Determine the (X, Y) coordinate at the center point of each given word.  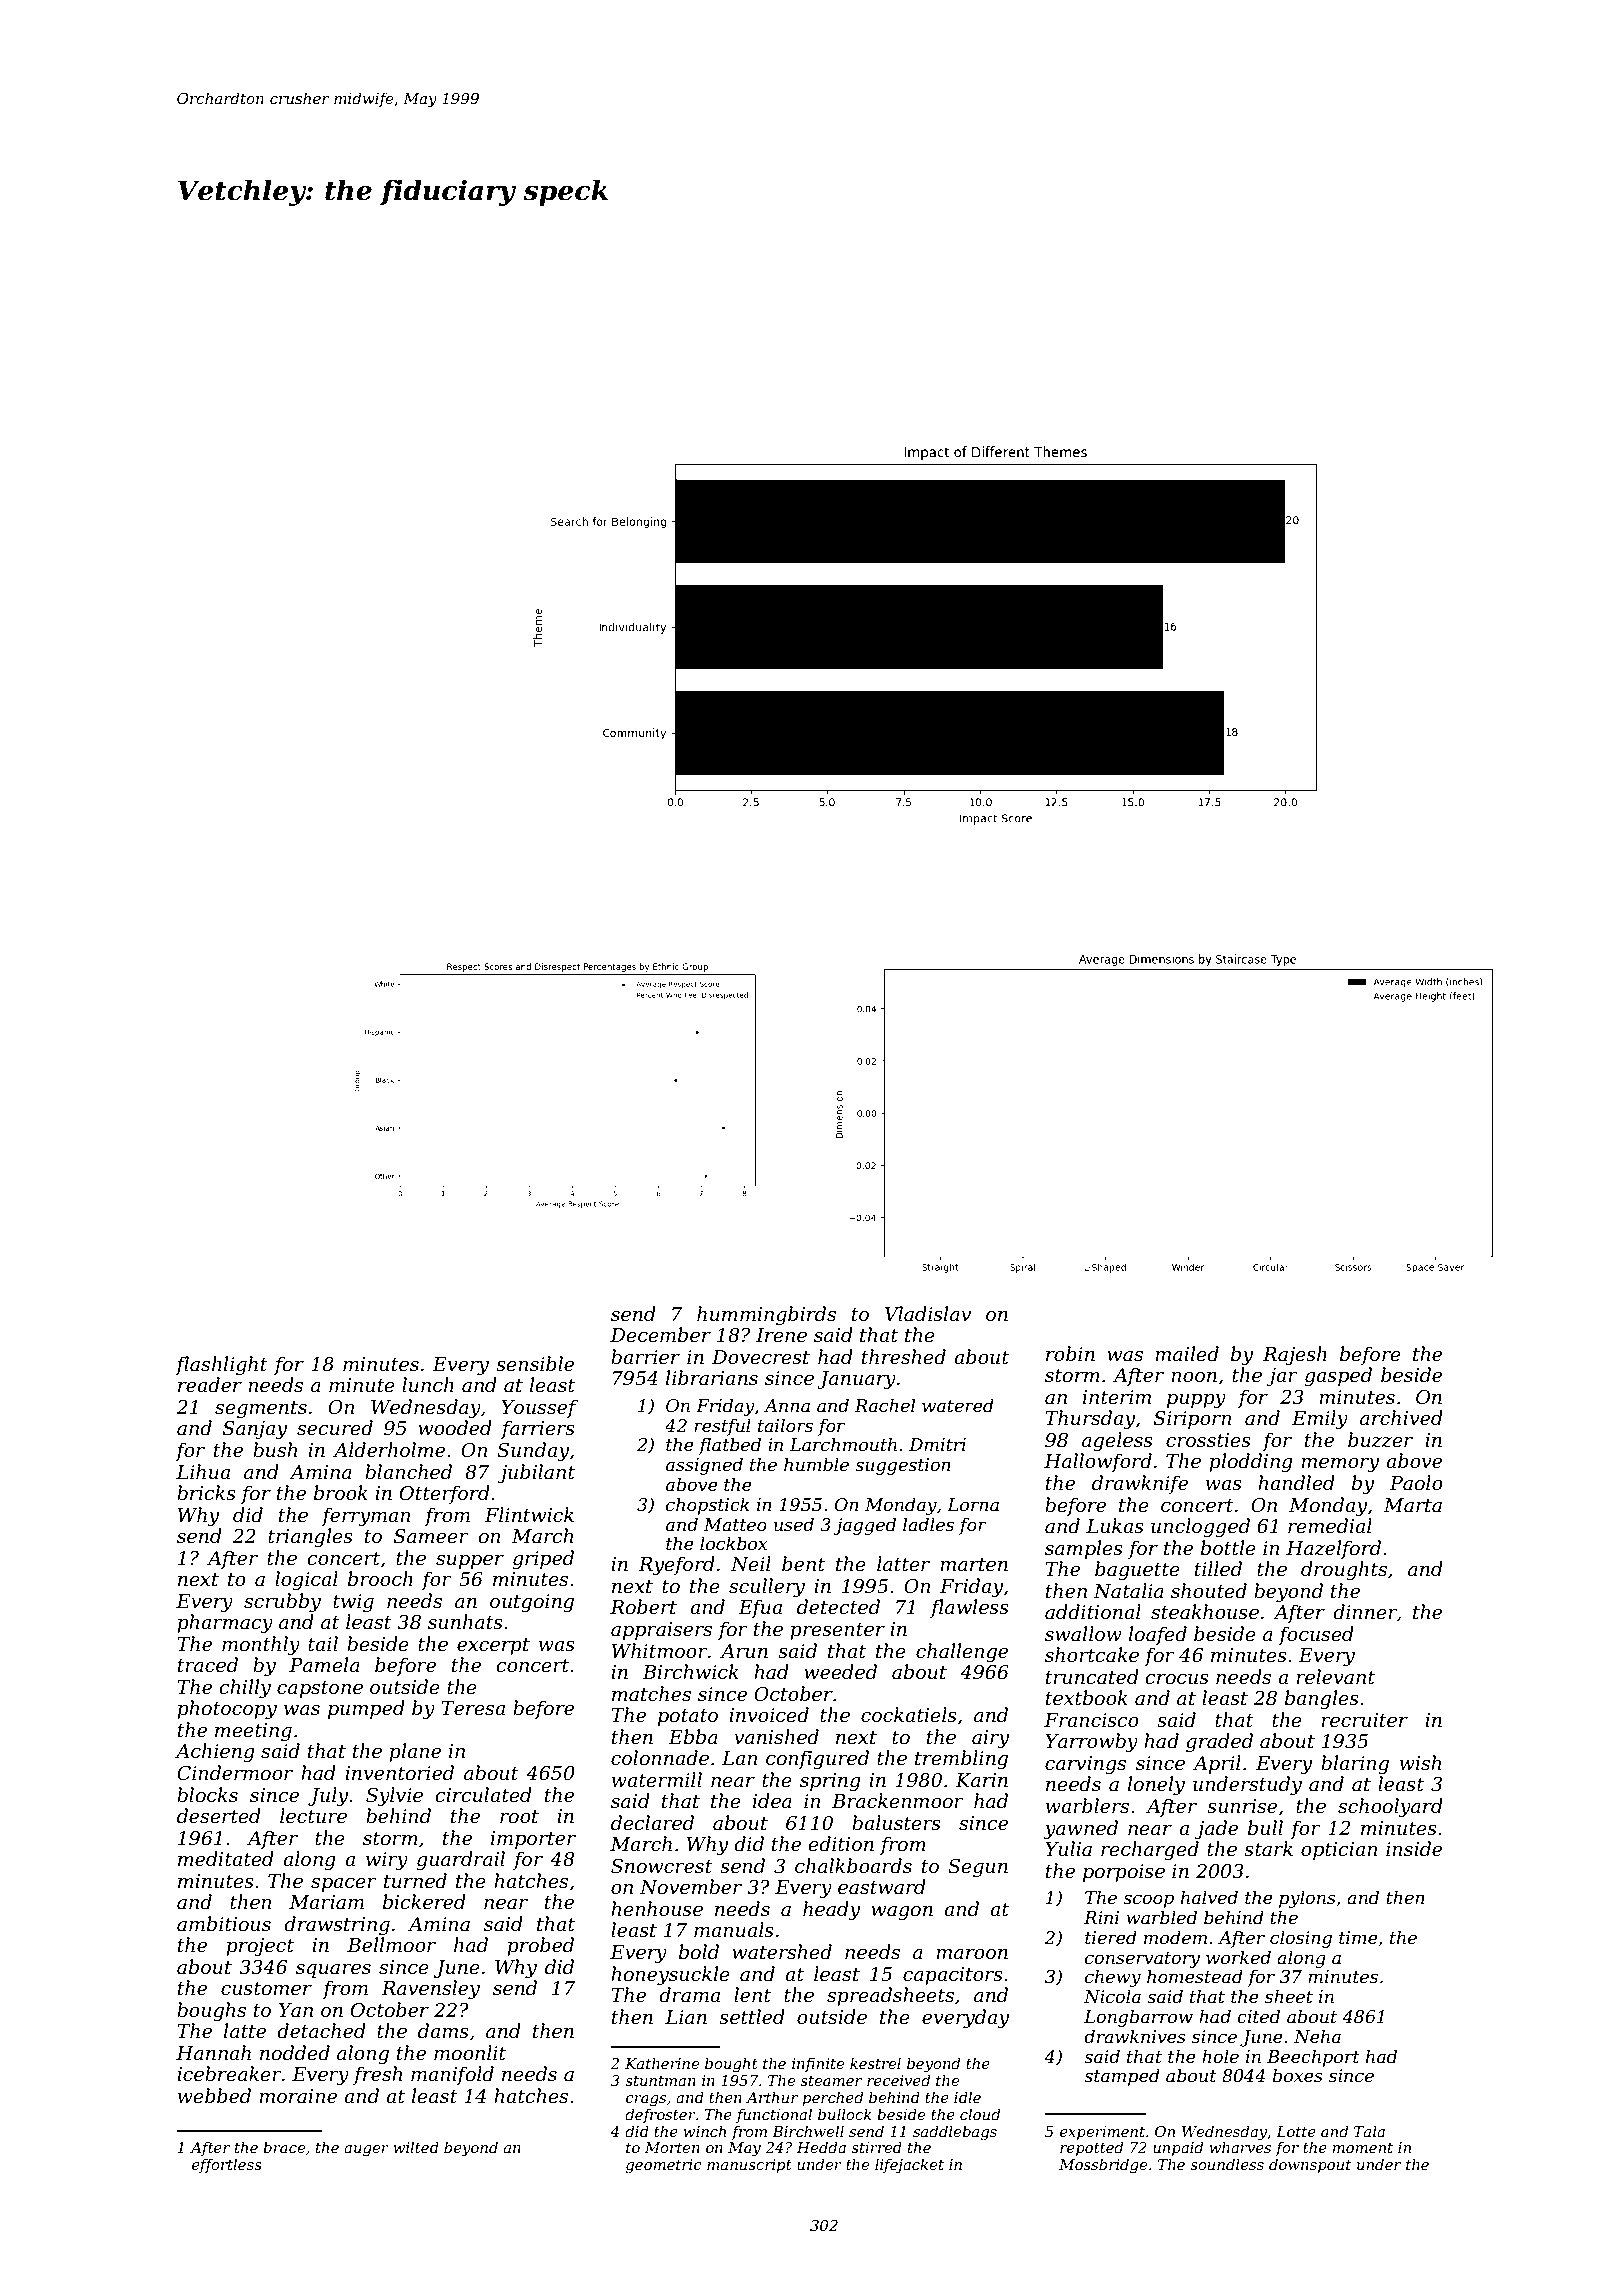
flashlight (221, 1365)
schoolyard (1390, 1807)
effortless (227, 2165)
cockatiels (909, 1715)
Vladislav (928, 1314)
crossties (1208, 1440)
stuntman (660, 2081)
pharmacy (225, 1623)
